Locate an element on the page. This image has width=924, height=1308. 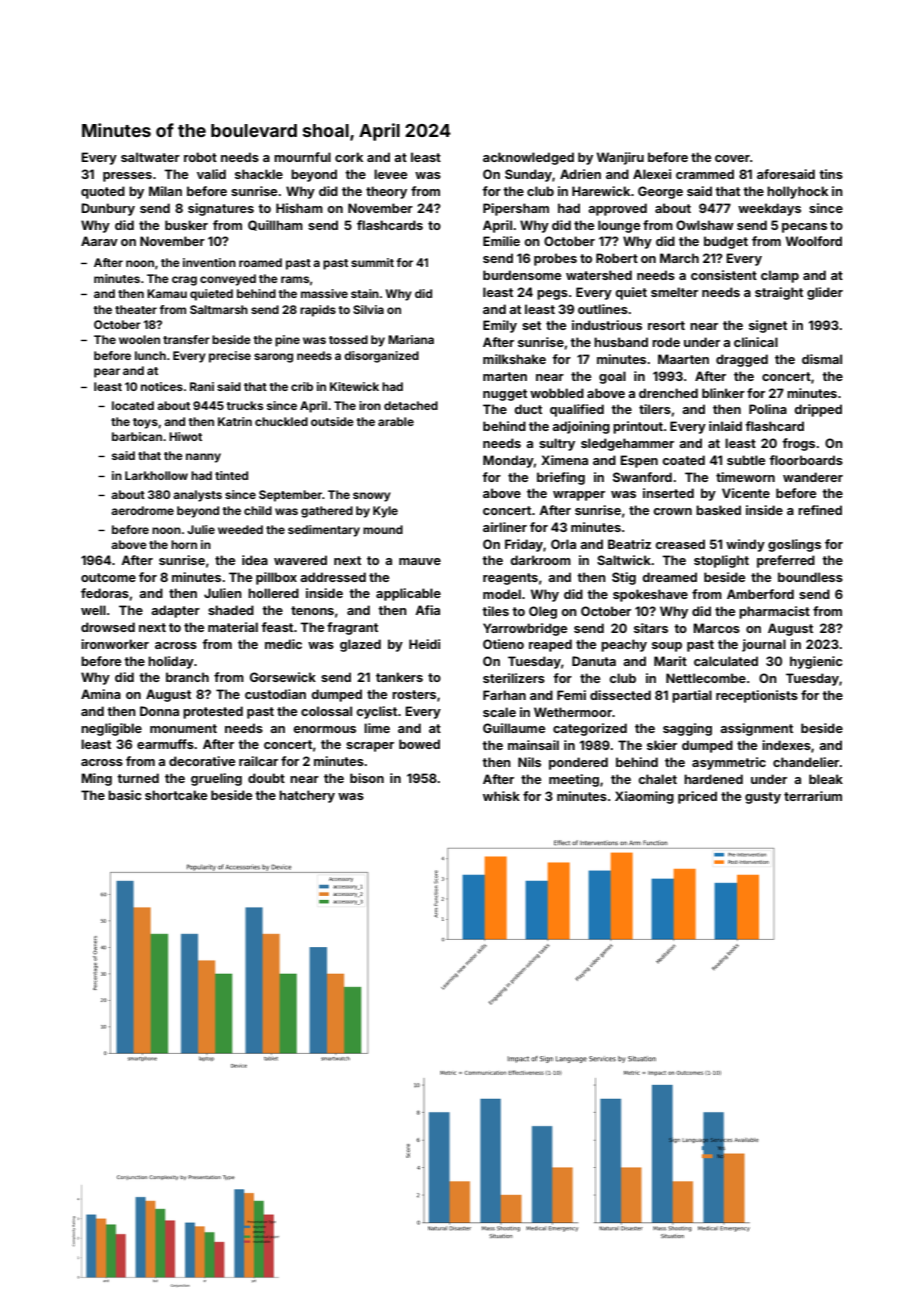
Wanjiru is located at coordinates (620, 158).
